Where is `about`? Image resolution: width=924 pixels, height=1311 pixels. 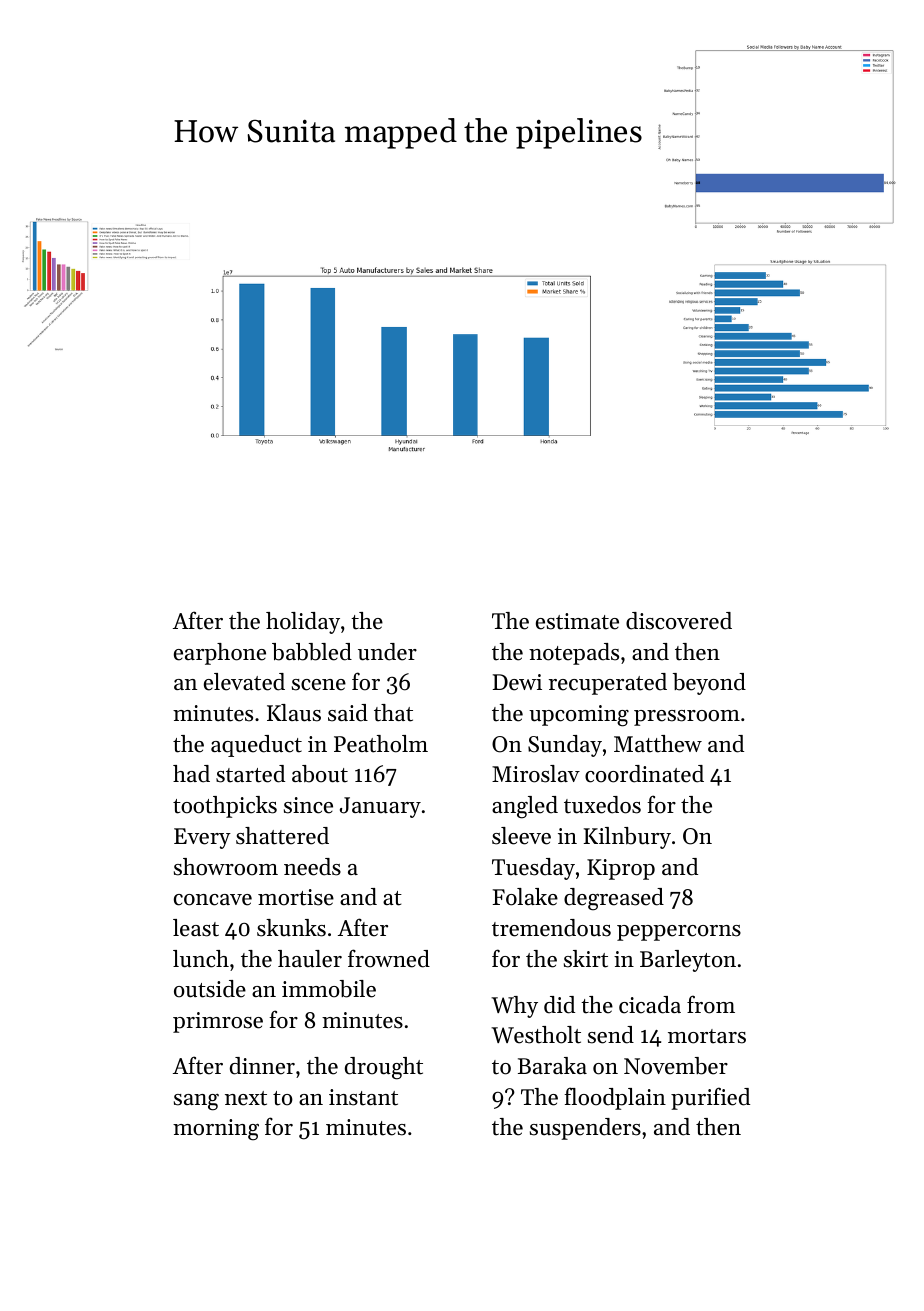
about is located at coordinates (320, 774).
